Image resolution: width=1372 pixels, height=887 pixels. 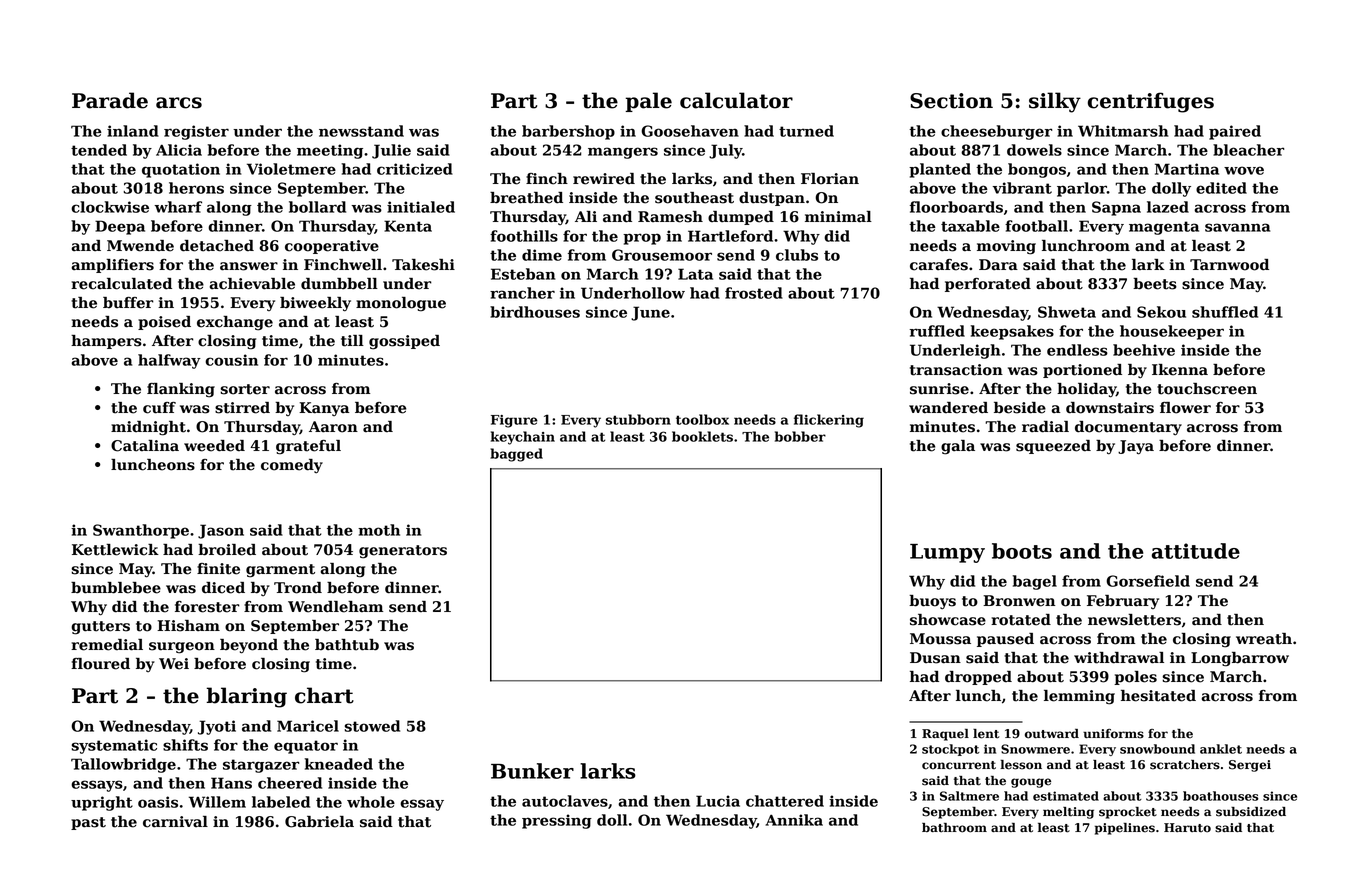 I want to click on June, so click(x=650, y=313).
